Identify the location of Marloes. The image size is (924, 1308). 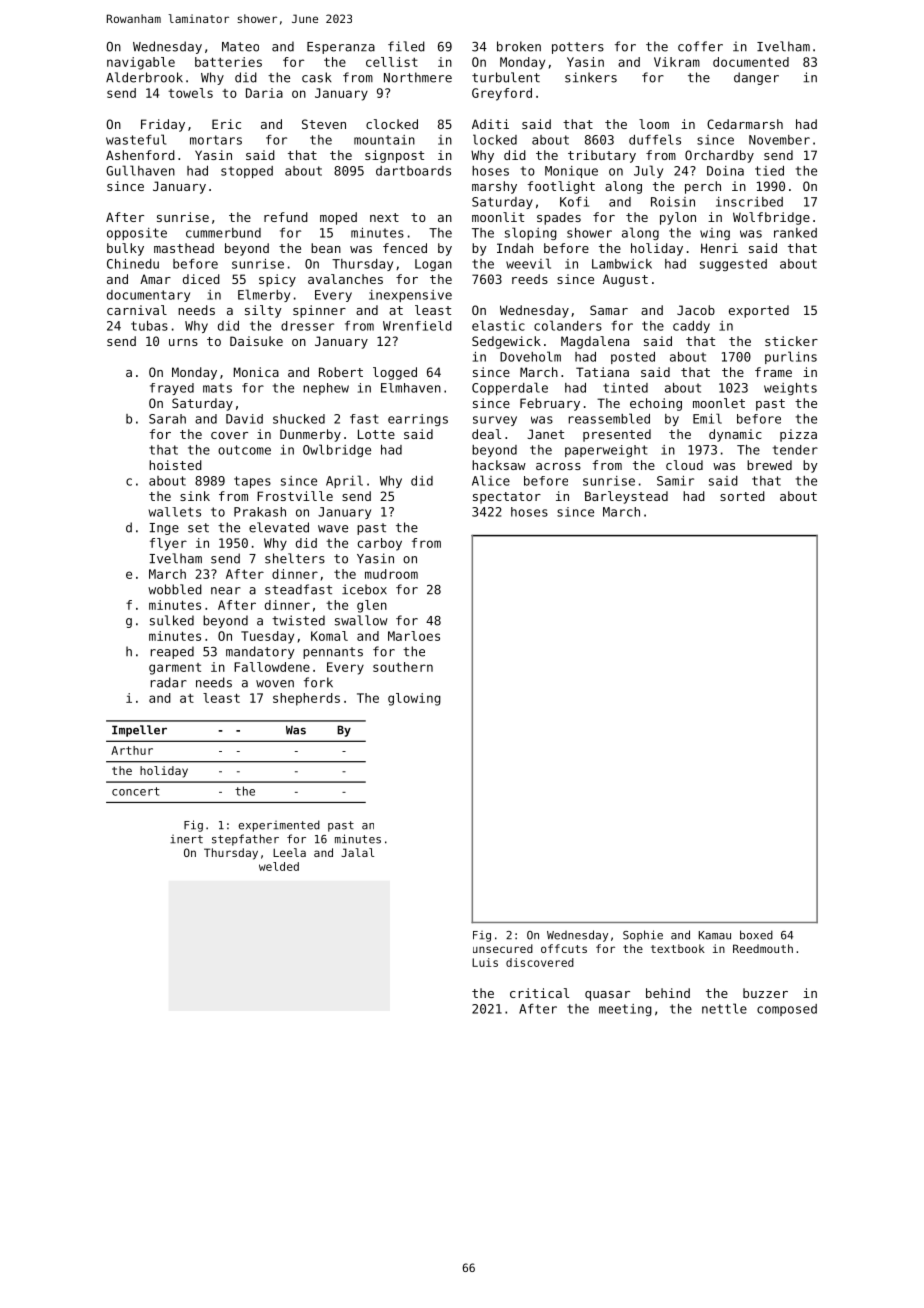
(414, 636).
